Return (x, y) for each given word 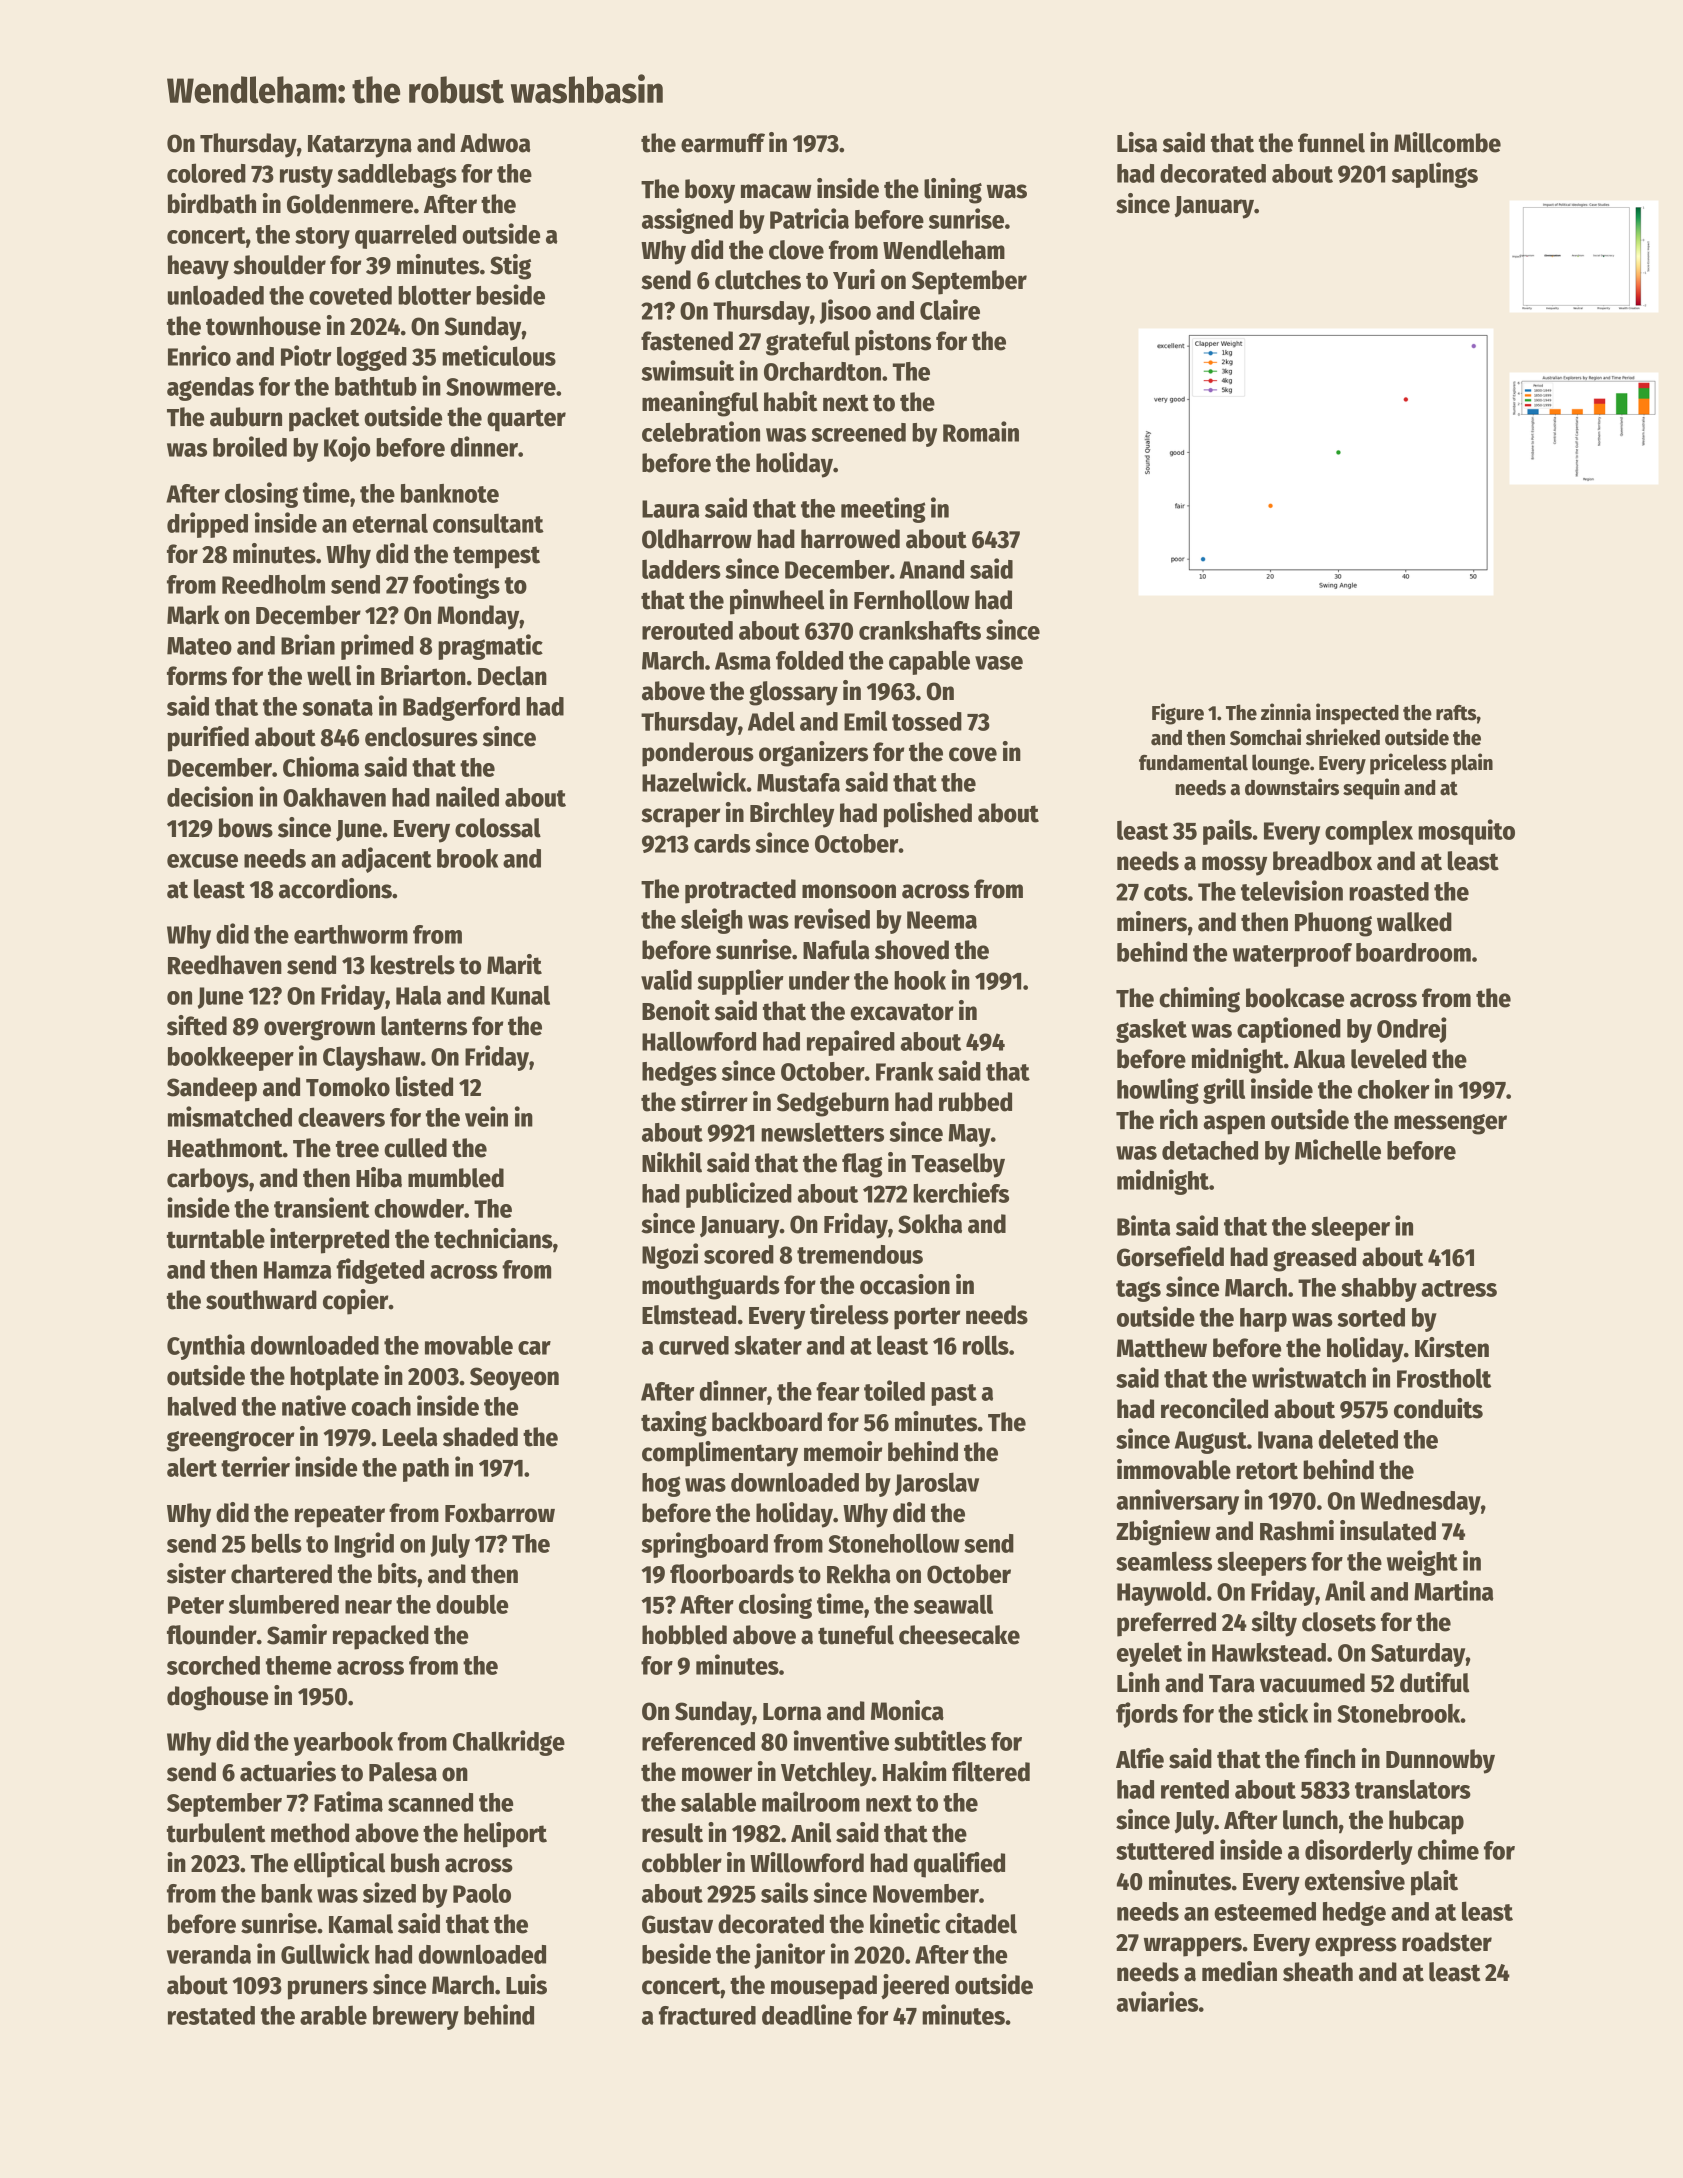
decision (210, 796)
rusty (306, 177)
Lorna (792, 1712)
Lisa (1137, 142)
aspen (1234, 1125)
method (310, 1833)
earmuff (723, 143)
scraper (681, 818)
